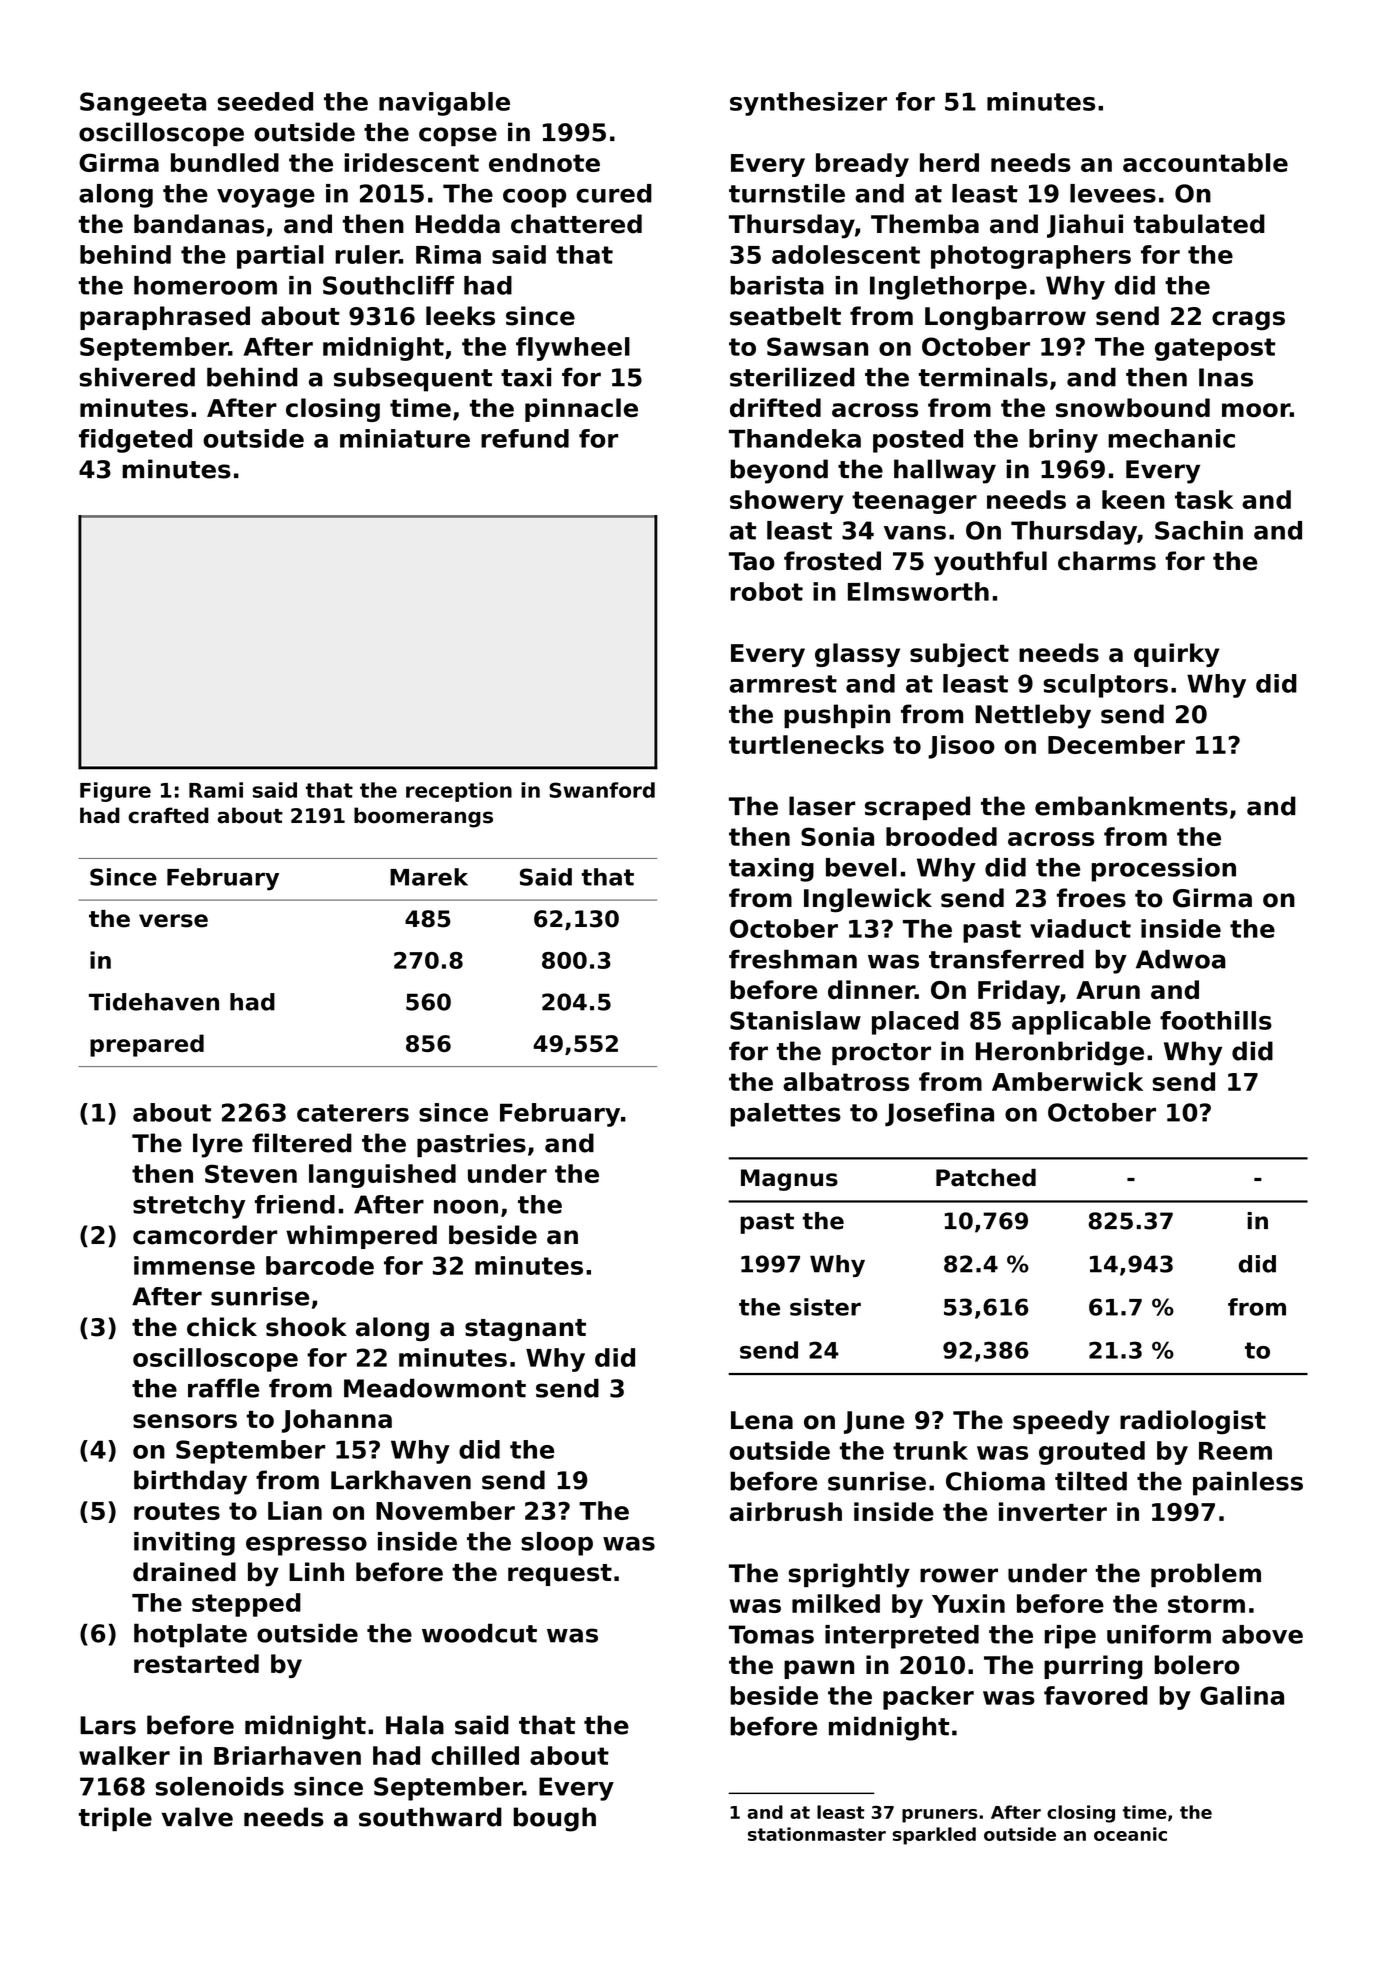 This document has height=1969, width=1386. Describe the element at coordinates (557, 1544) in the document. I see `sloop` at that location.
